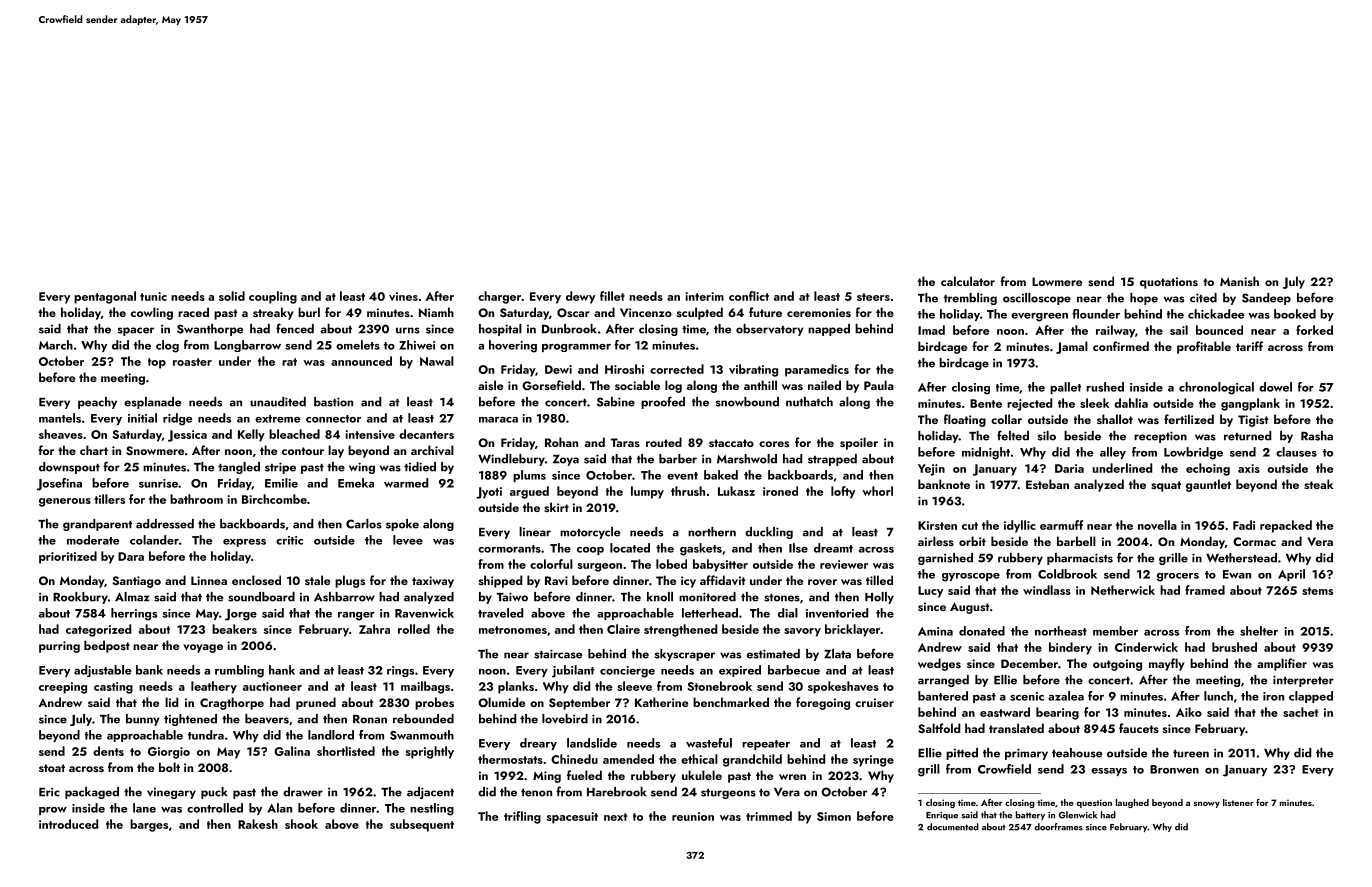 The width and height of the screenshot is (1372, 887). I want to click on dewy, so click(580, 297).
